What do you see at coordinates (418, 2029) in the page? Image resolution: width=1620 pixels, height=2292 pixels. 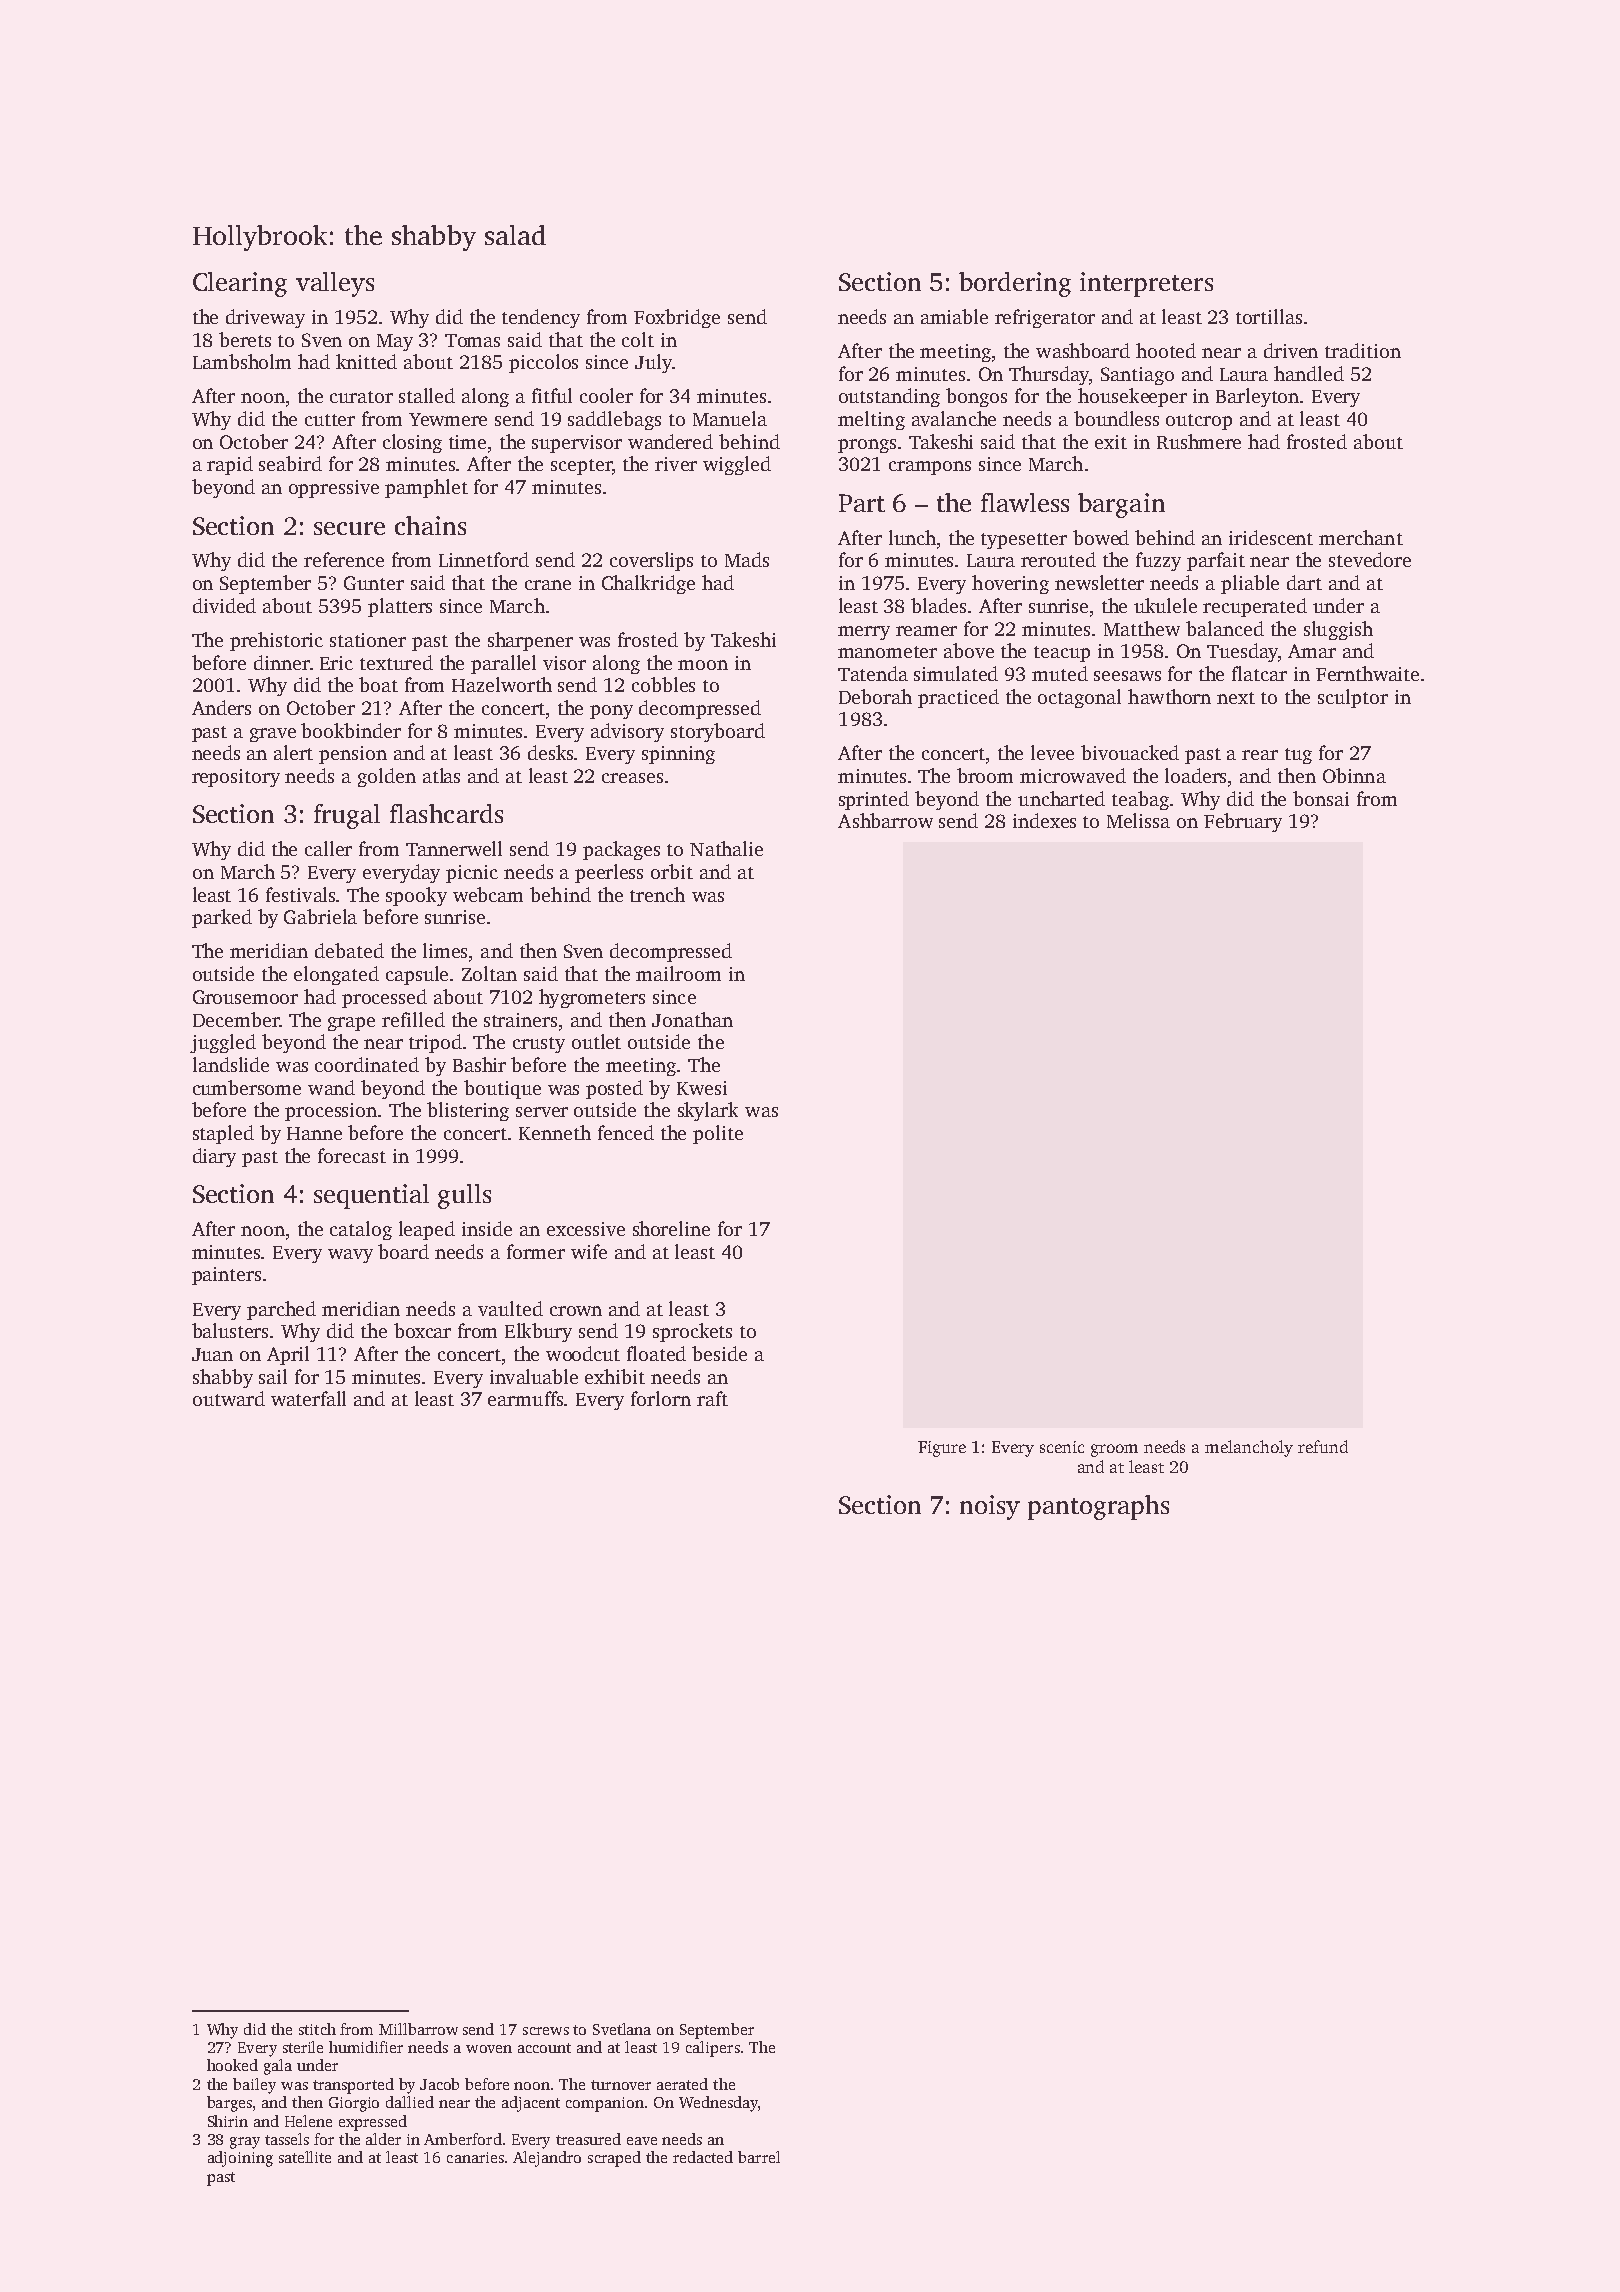 I see `Millbarrow` at bounding box center [418, 2029].
